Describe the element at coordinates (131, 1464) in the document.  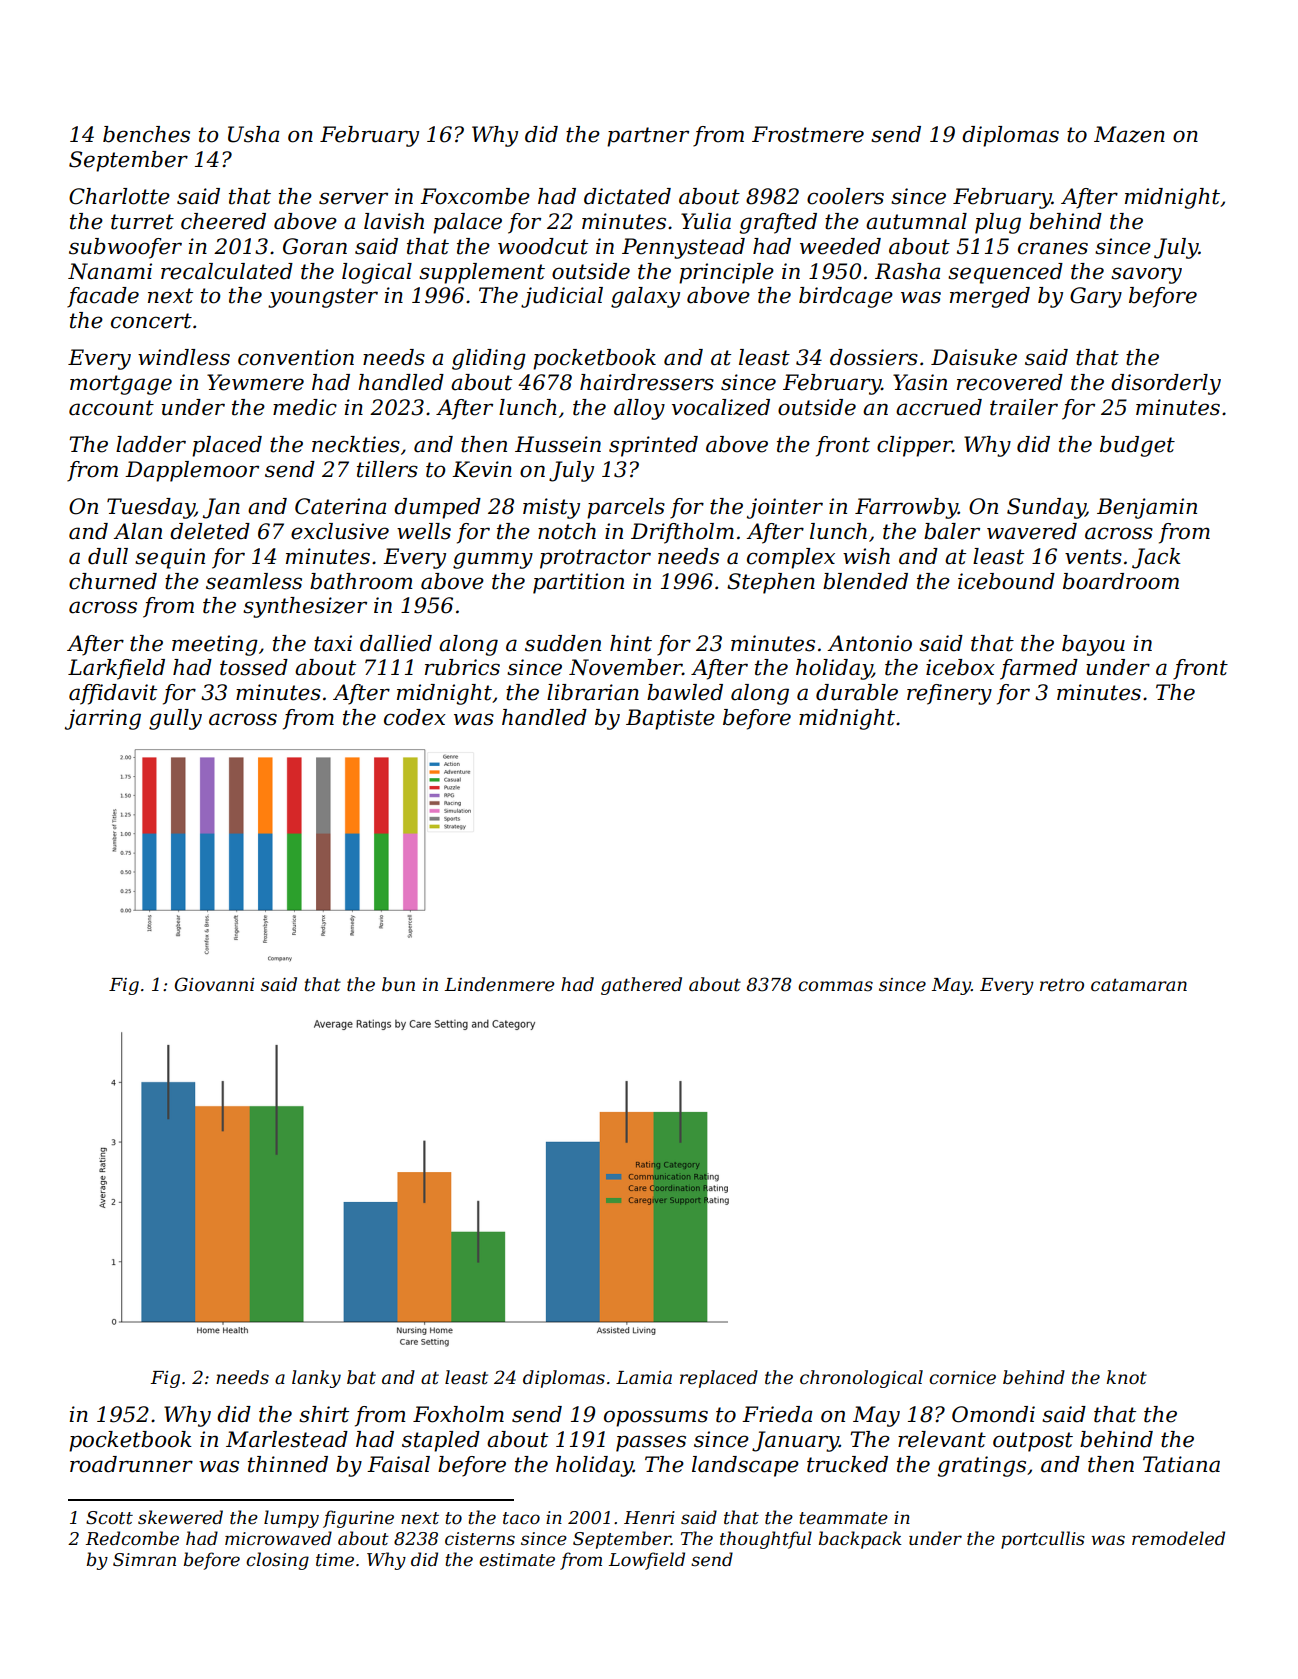
I see `roadrunner` at that location.
